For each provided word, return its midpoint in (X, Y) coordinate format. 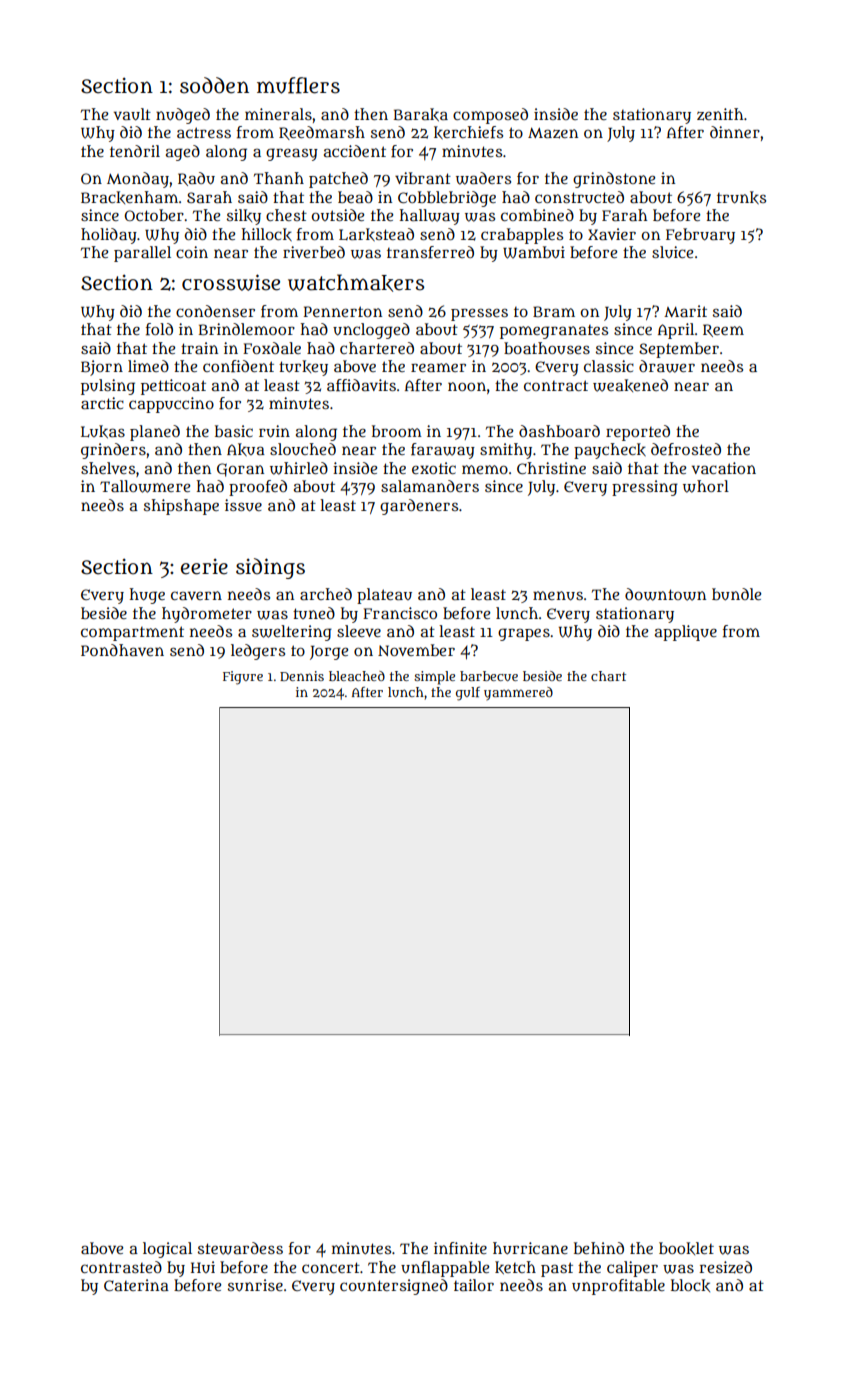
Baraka (421, 114)
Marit (685, 311)
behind (599, 1248)
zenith (720, 114)
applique (686, 633)
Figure (243, 678)
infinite (460, 1248)
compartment (132, 633)
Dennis (302, 676)
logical (167, 1250)
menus (558, 596)
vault (132, 114)
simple (434, 678)
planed (155, 433)
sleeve (359, 631)
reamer (438, 367)
